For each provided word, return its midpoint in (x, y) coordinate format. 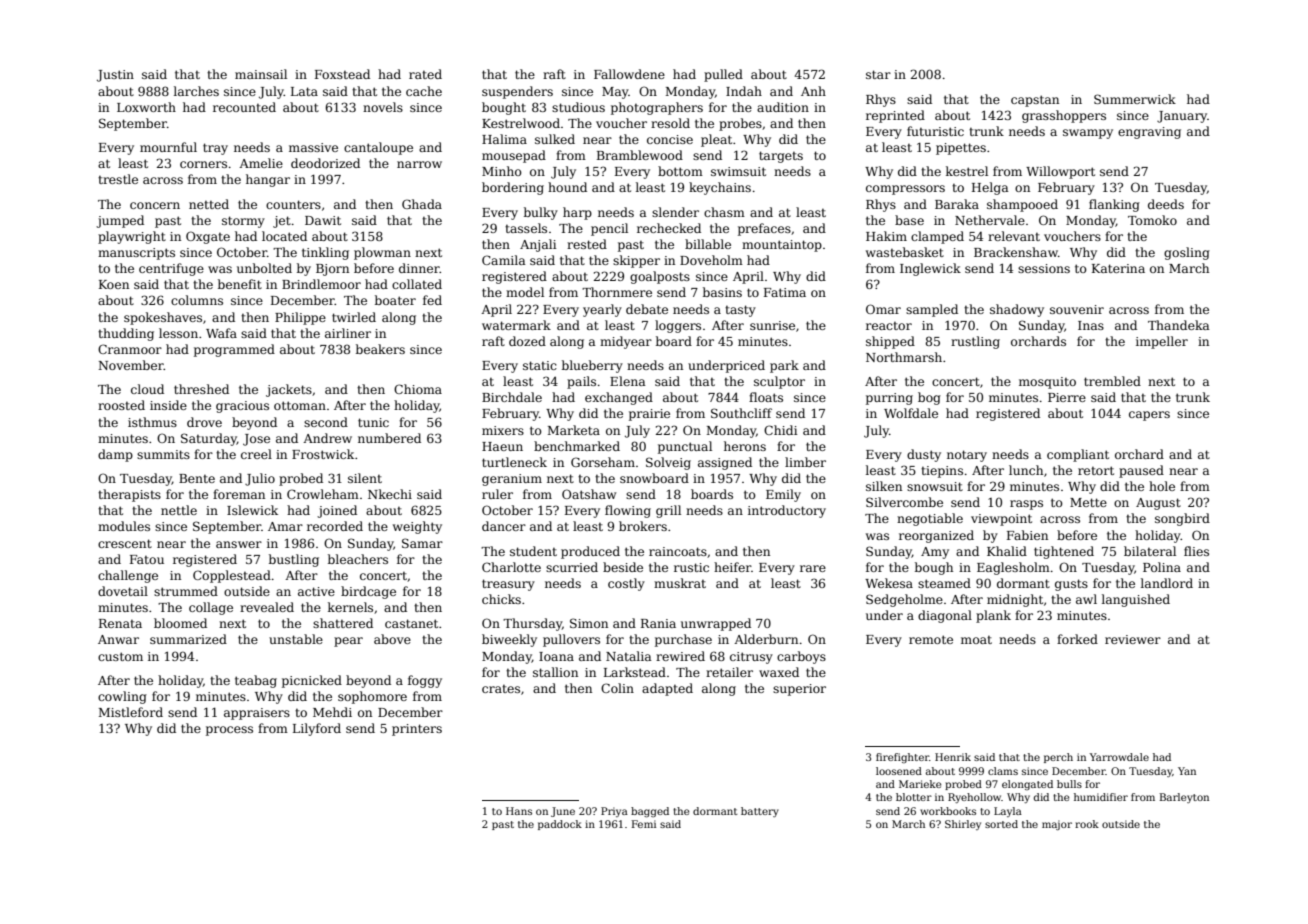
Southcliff (741, 413)
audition (783, 107)
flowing (628, 511)
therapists (129, 495)
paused (1141, 471)
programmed (234, 350)
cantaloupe (378, 148)
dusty (924, 455)
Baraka (957, 204)
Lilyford (317, 729)
